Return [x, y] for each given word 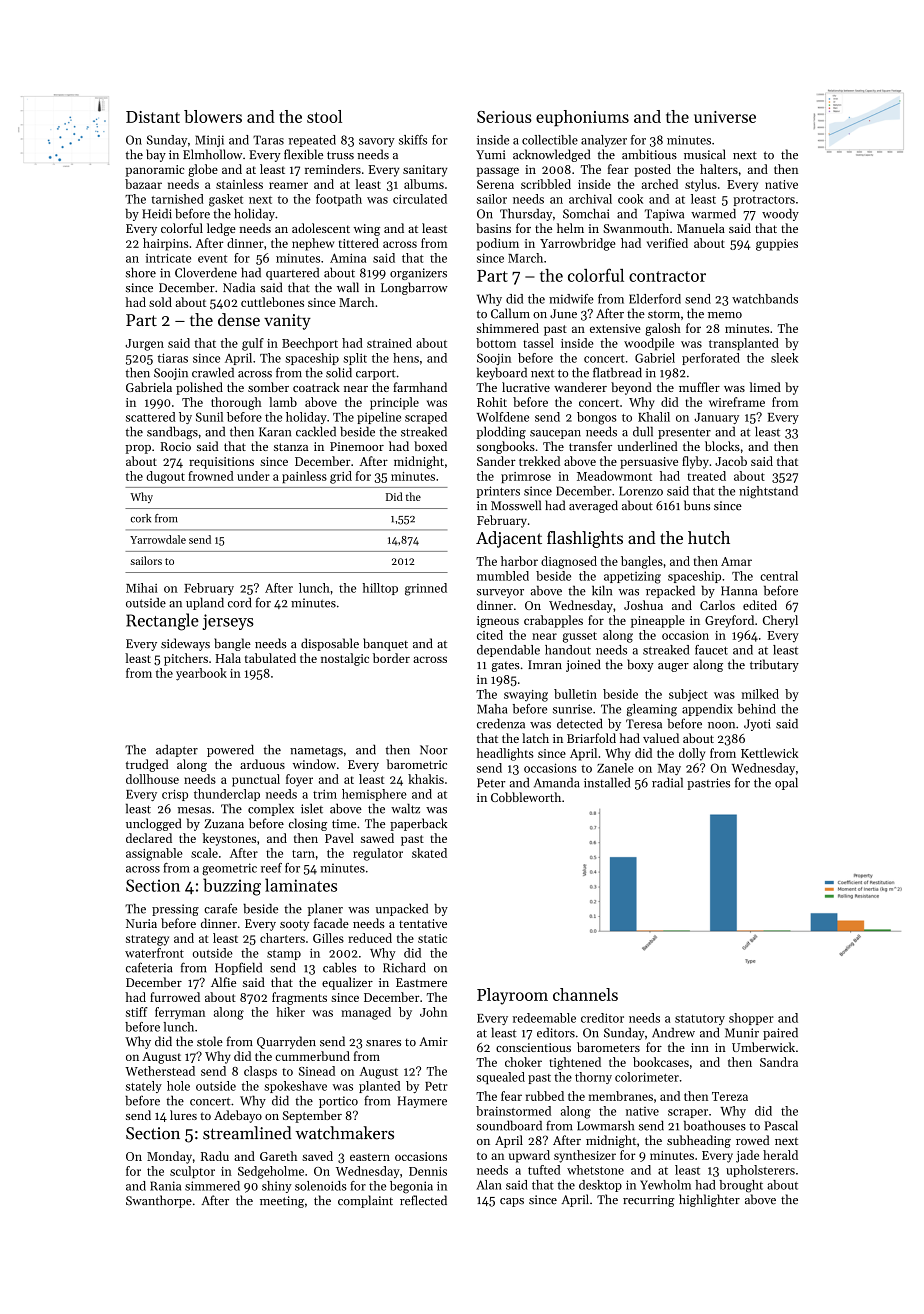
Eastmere [421, 982]
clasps [260, 1072]
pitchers [186, 659]
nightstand [768, 492]
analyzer [604, 141]
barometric [417, 764]
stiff [137, 1012]
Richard [404, 967]
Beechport [310, 344]
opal [786, 783]
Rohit [492, 402]
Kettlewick [769, 753]
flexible [303, 154]
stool [324, 116]
